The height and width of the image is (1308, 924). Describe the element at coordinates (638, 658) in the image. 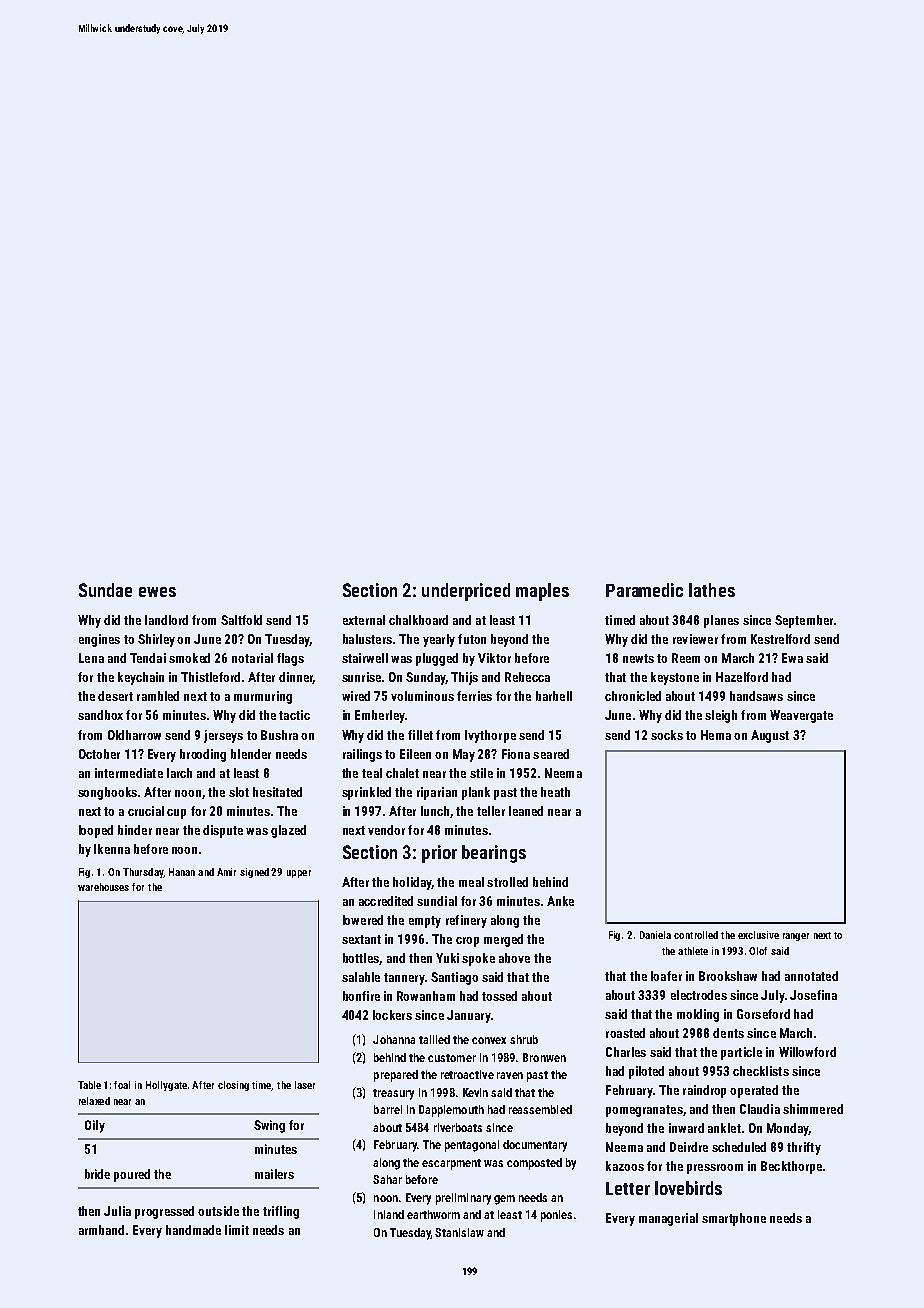

I see `newts` at that location.
